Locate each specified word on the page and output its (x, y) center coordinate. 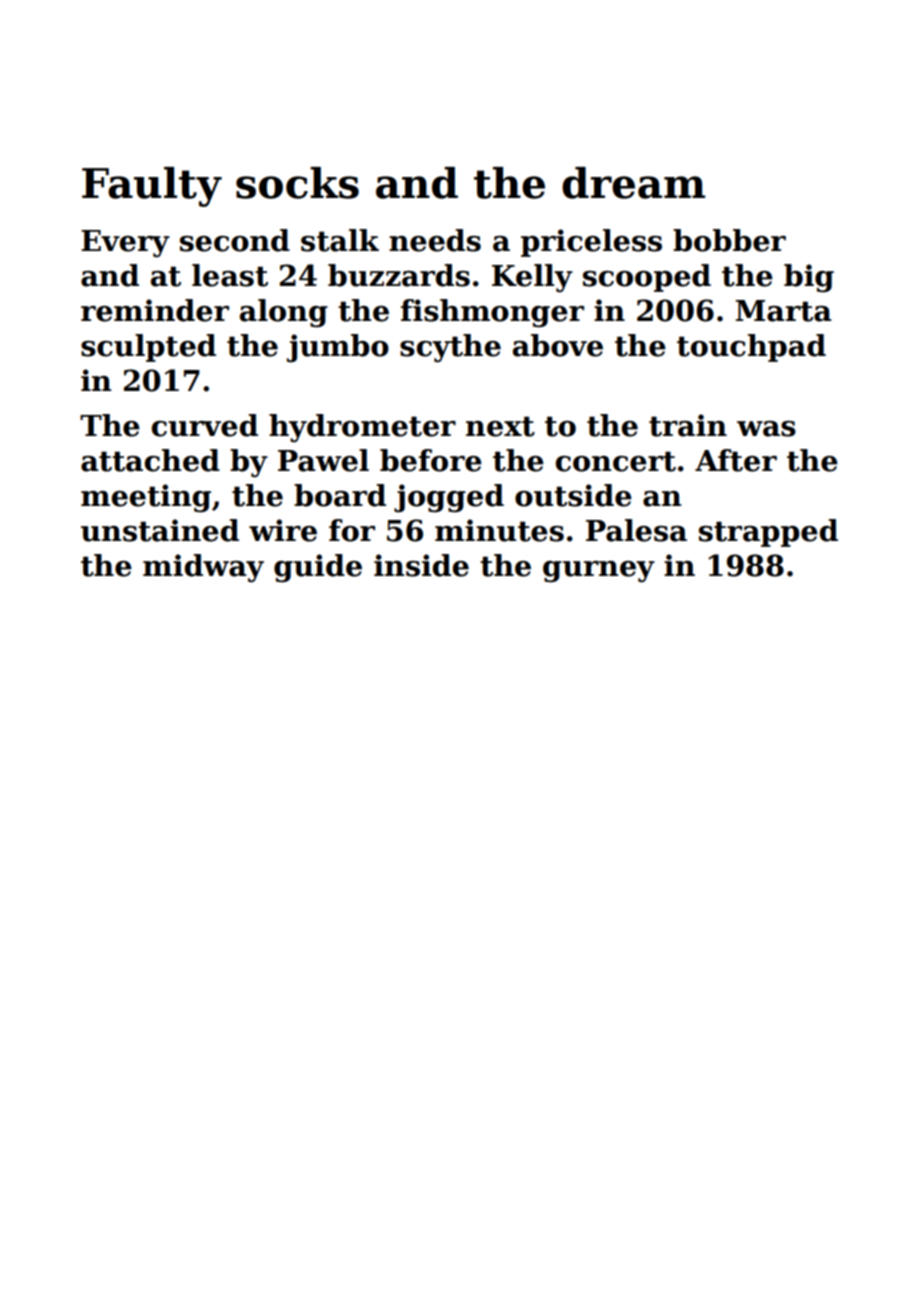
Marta (784, 311)
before (431, 460)
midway (203, 568)
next (500, 426)
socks (297, 183)
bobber (729, 240)
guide (318, 568)
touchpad (751, 348)
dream (633, 183)
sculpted (148, 348)
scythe (450, 348)
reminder (155, 310)
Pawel (323, 460)
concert (616, 461)
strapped (768, 533)
